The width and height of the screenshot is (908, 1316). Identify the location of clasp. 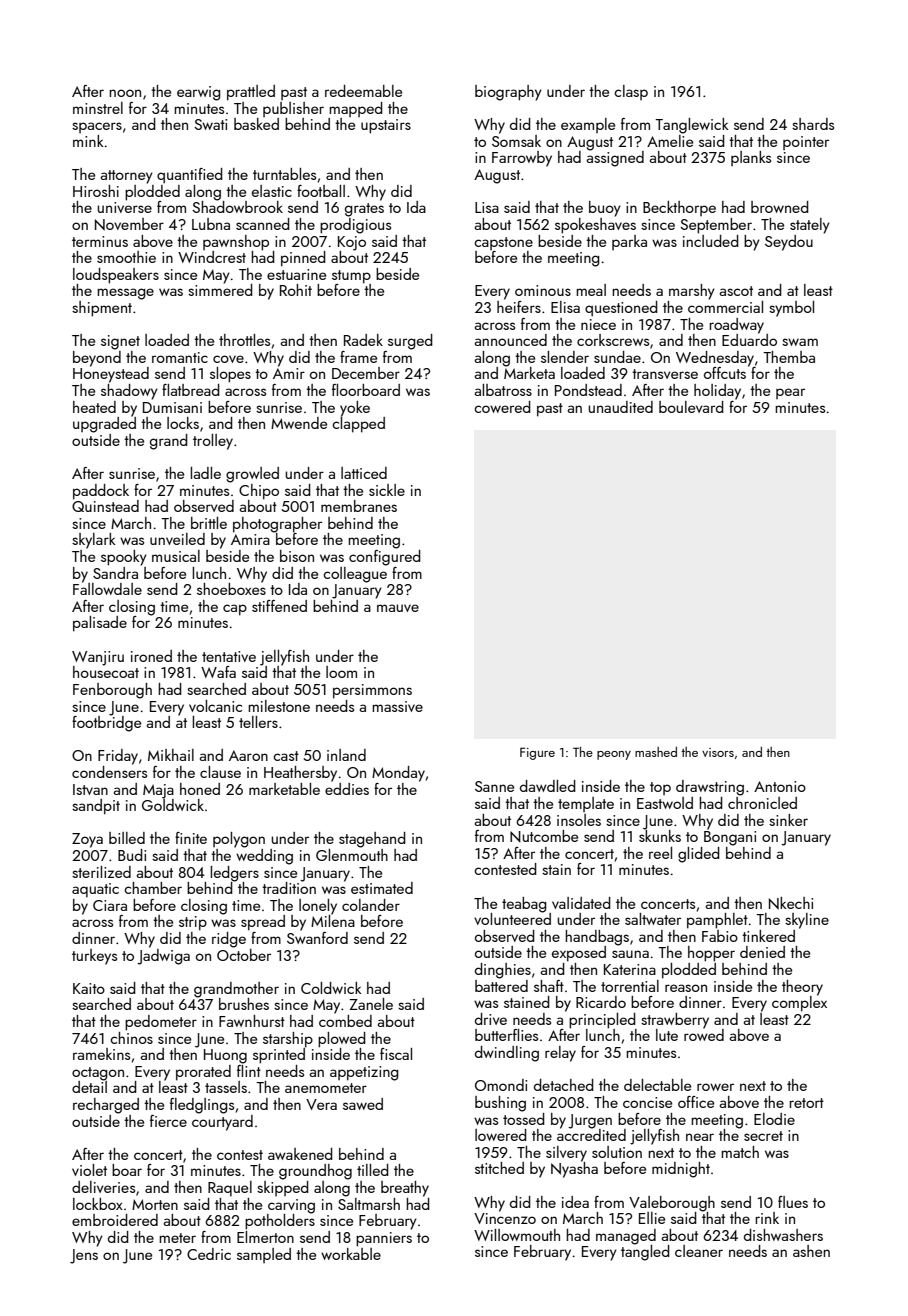
(631, 92).
